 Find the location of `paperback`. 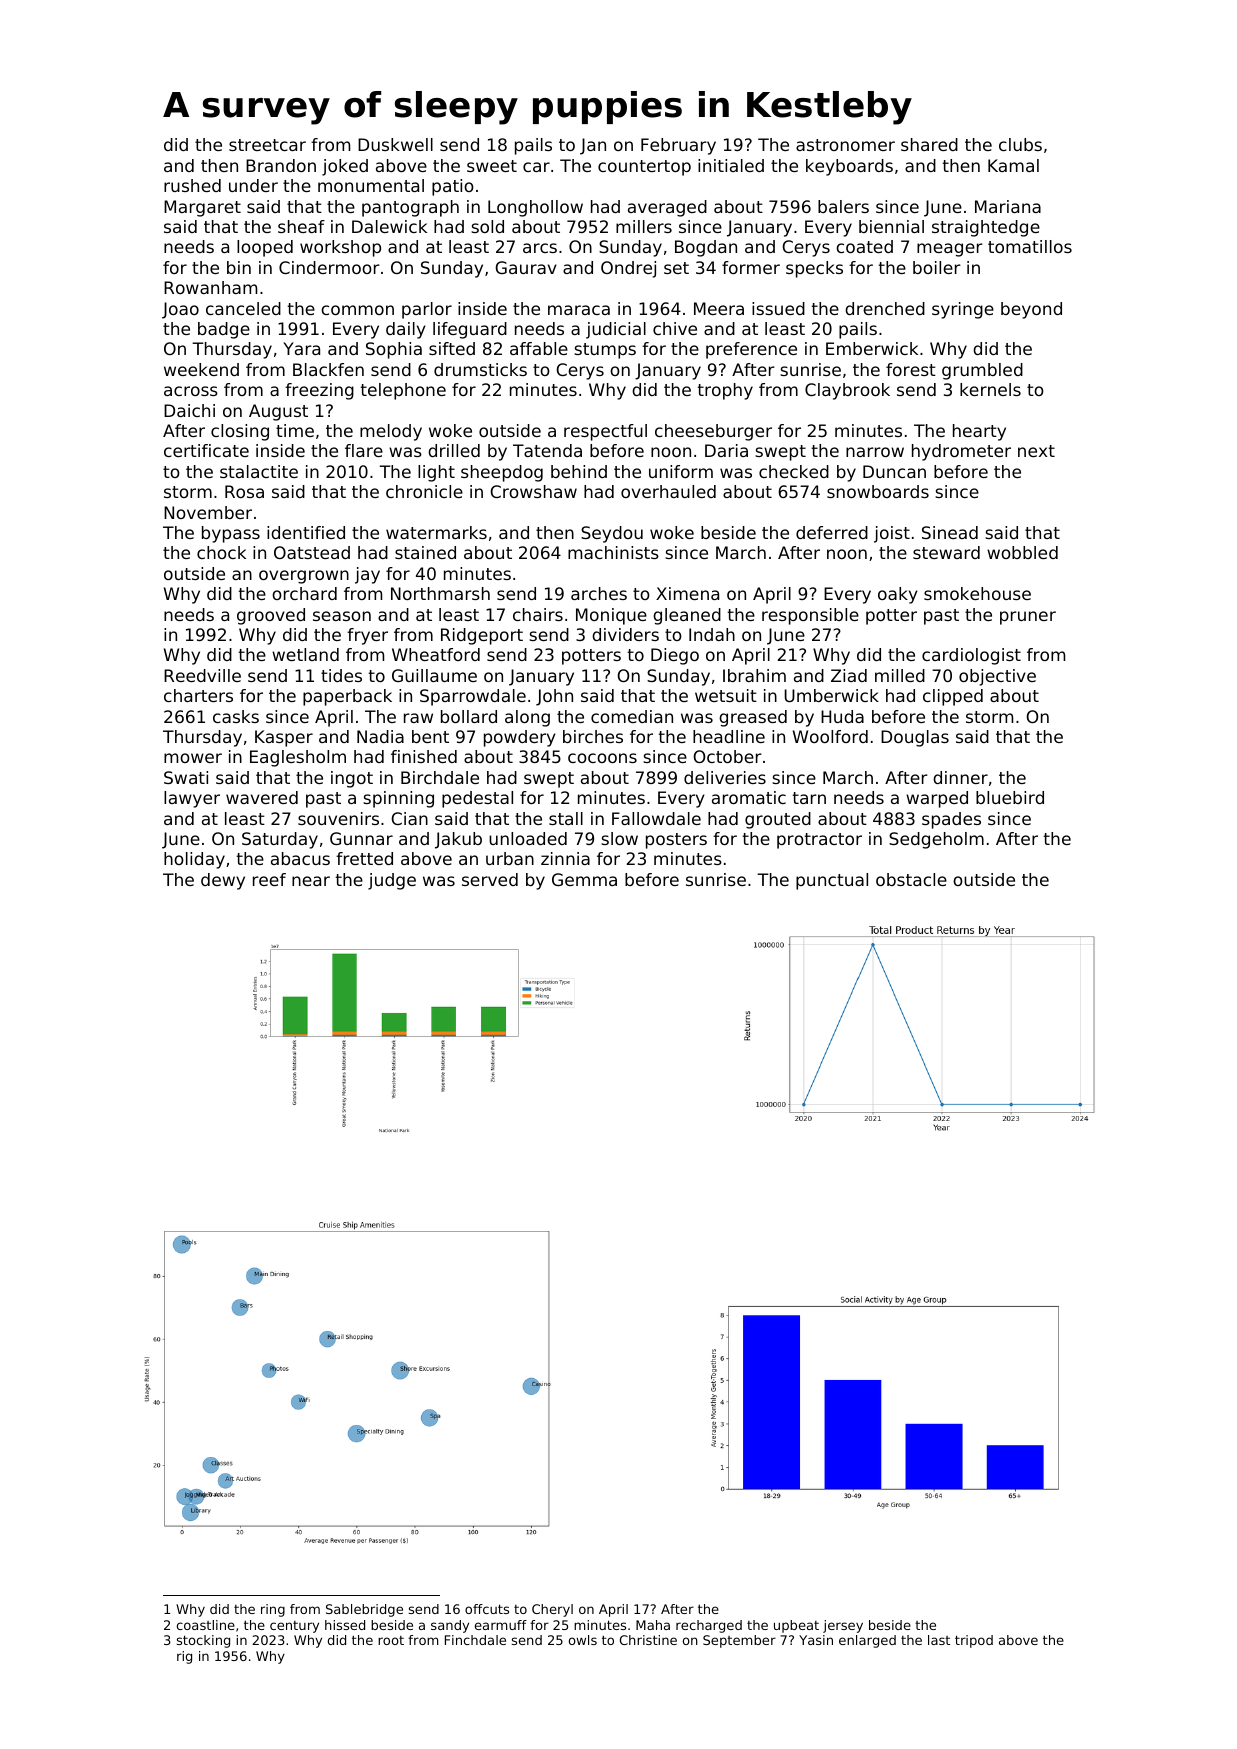

paperback is located at coordinates (347, 697).
